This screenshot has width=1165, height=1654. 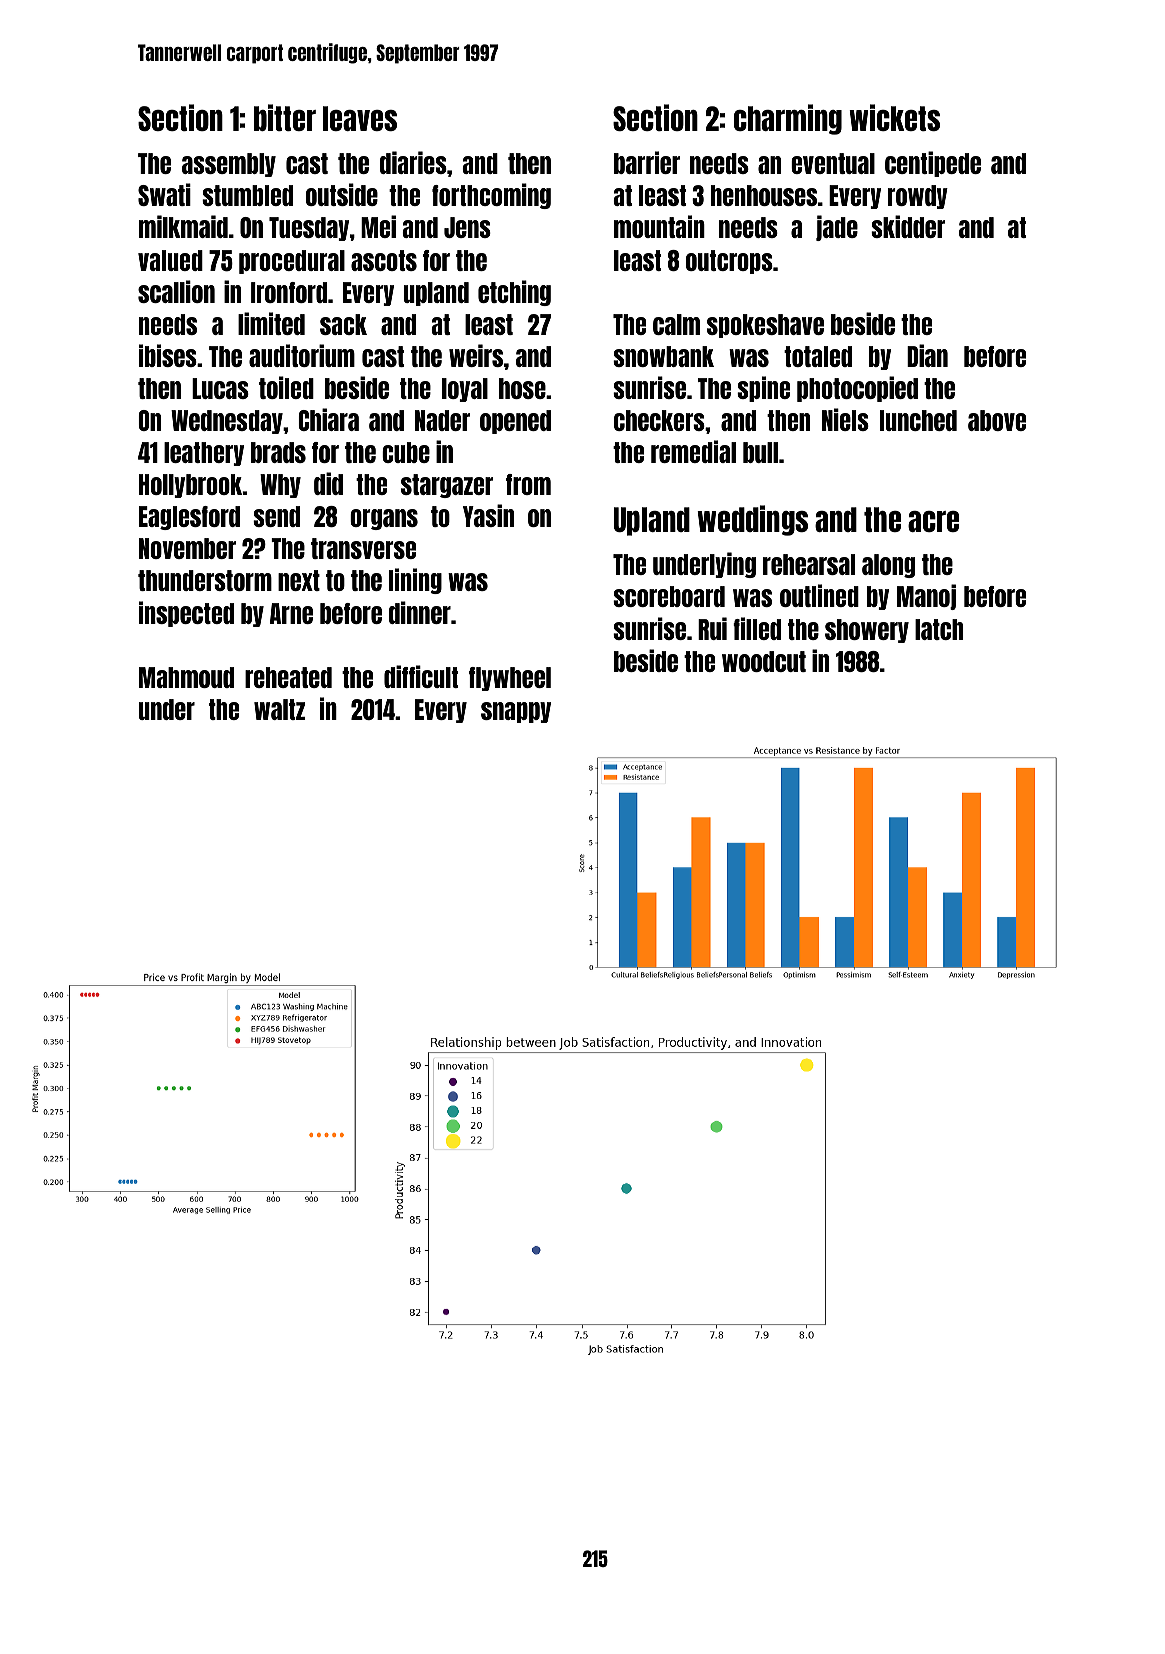 What do you see at coordinates (279, 709) in the screenshot?
I see `waltz` at bounding box center [279, 709].
